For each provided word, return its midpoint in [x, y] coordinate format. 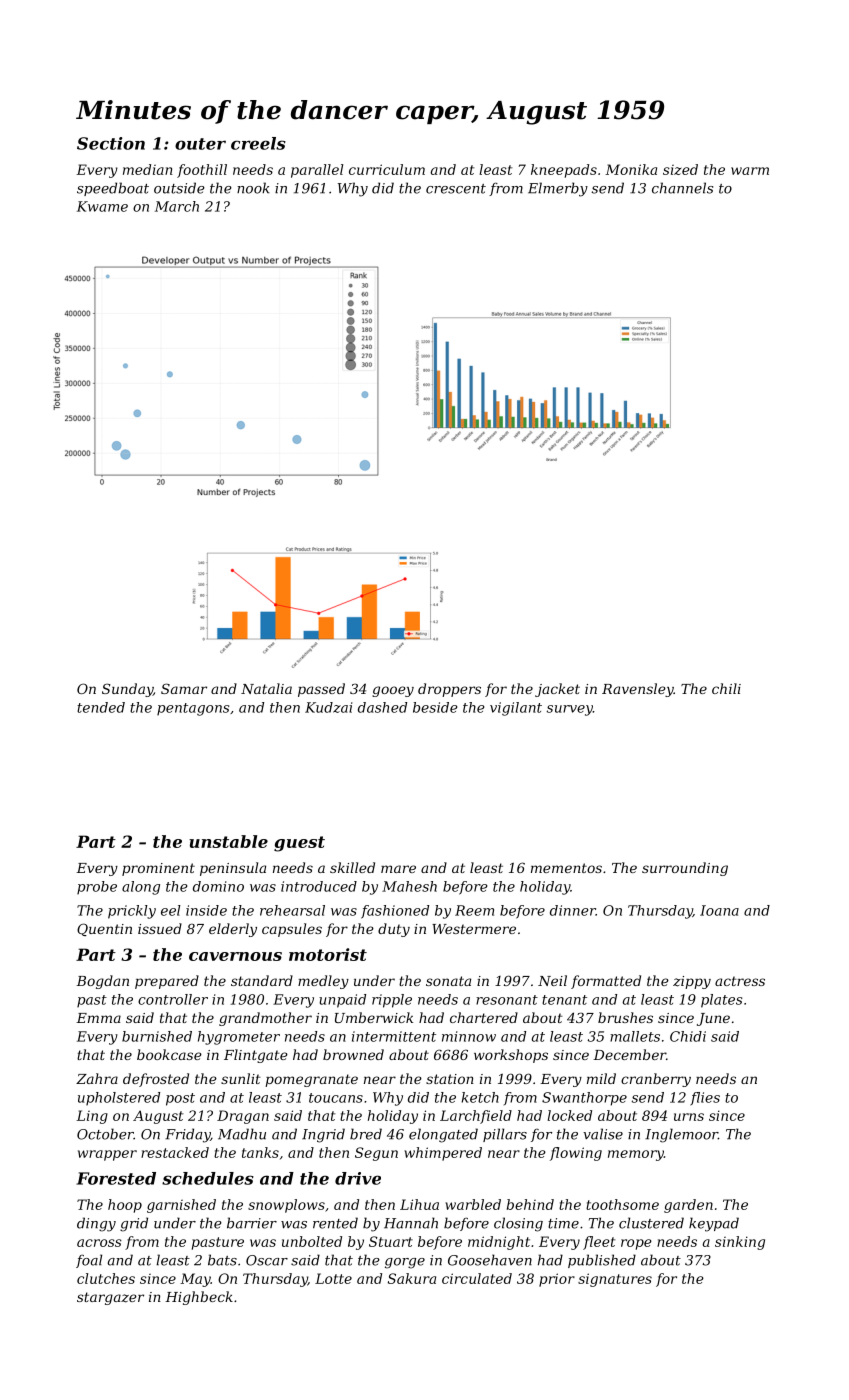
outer [200, 144]
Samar [184, 688]
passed [321, 690]
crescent [456, 189]
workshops [511, 1056]
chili [726, 688]
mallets [635, 1036]
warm [750, 171]
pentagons [193, 709]
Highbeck [199, 1298]
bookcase [169, 1054]
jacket [557, 690]
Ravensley [638, 690]
